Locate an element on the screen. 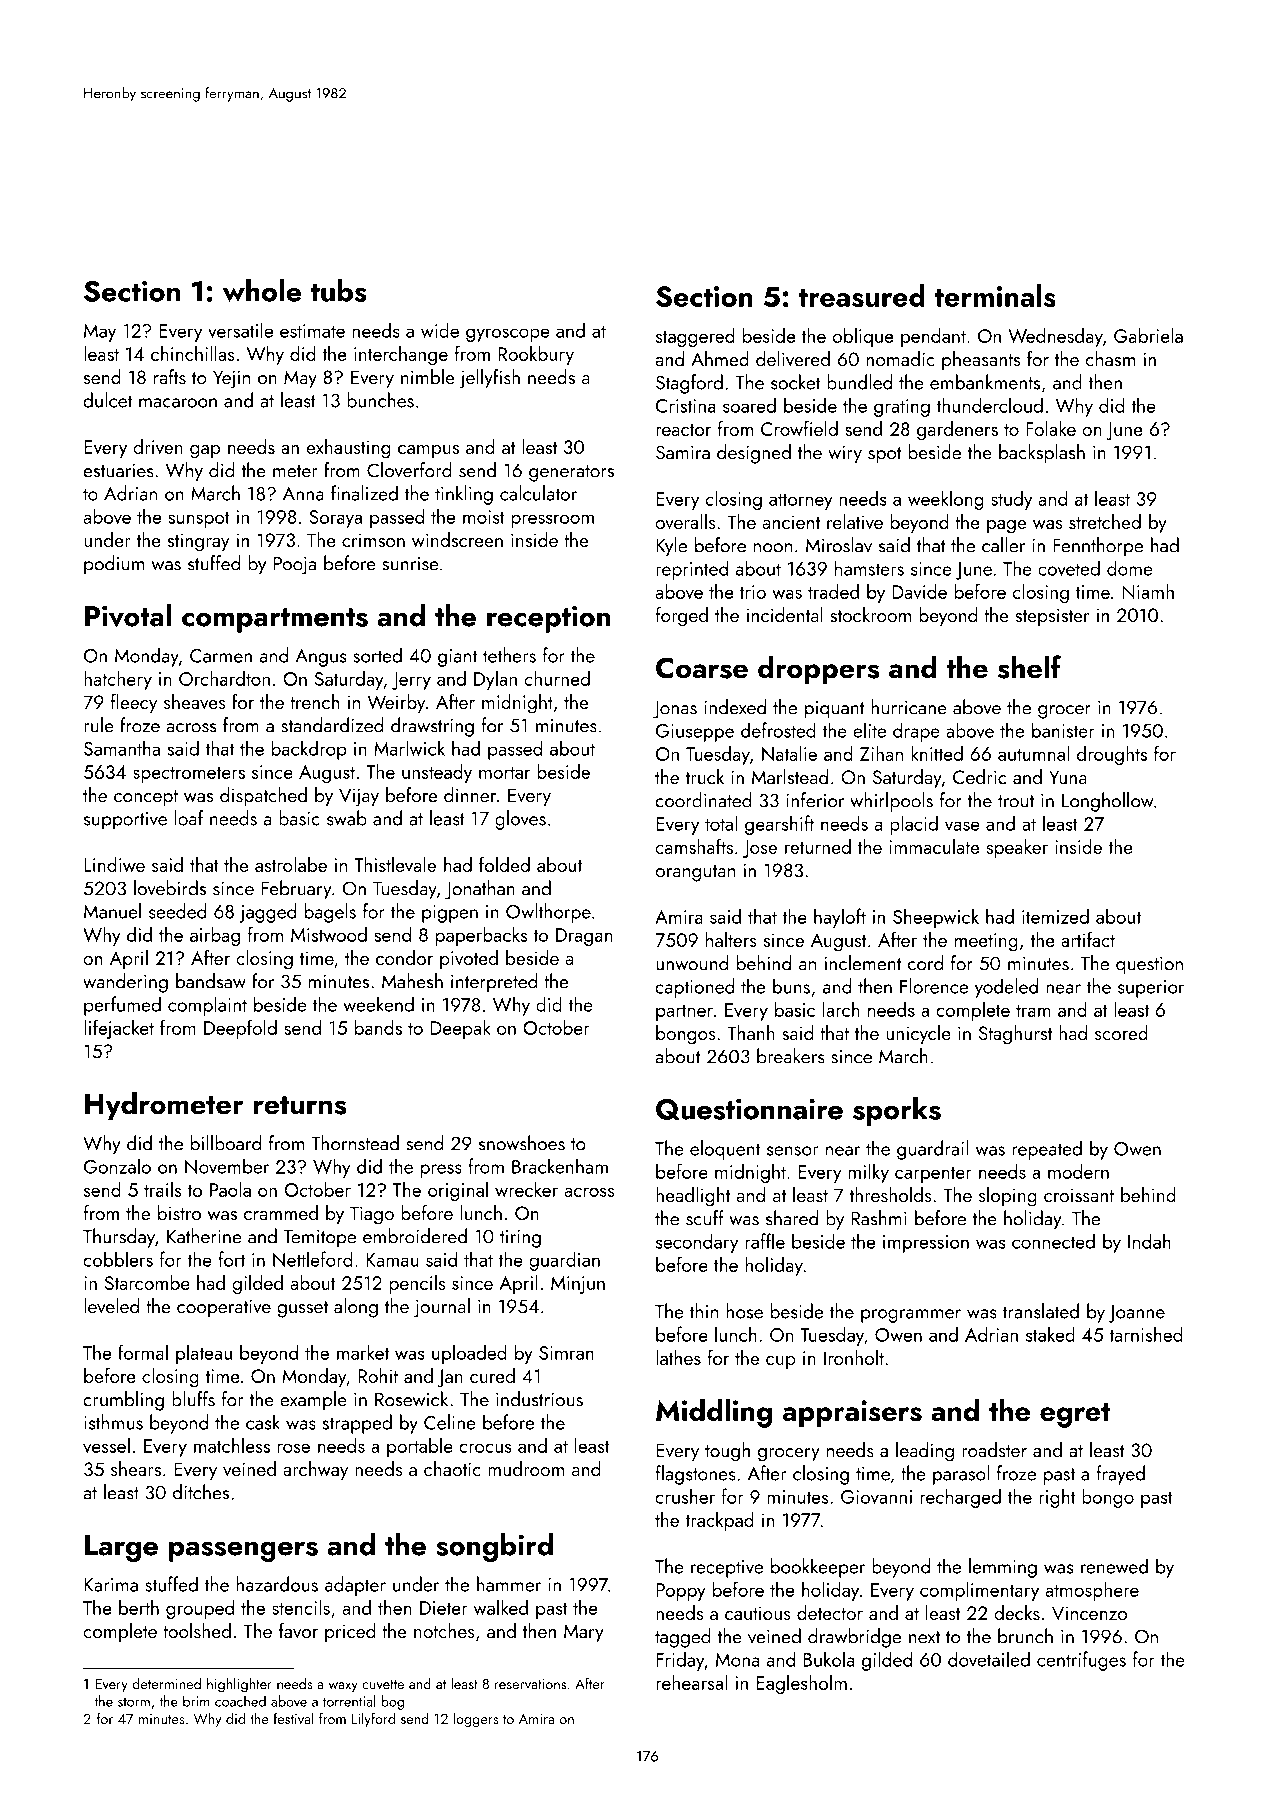 The image size is (1272, 1799). tubs is located at coordinates (339, 290).
